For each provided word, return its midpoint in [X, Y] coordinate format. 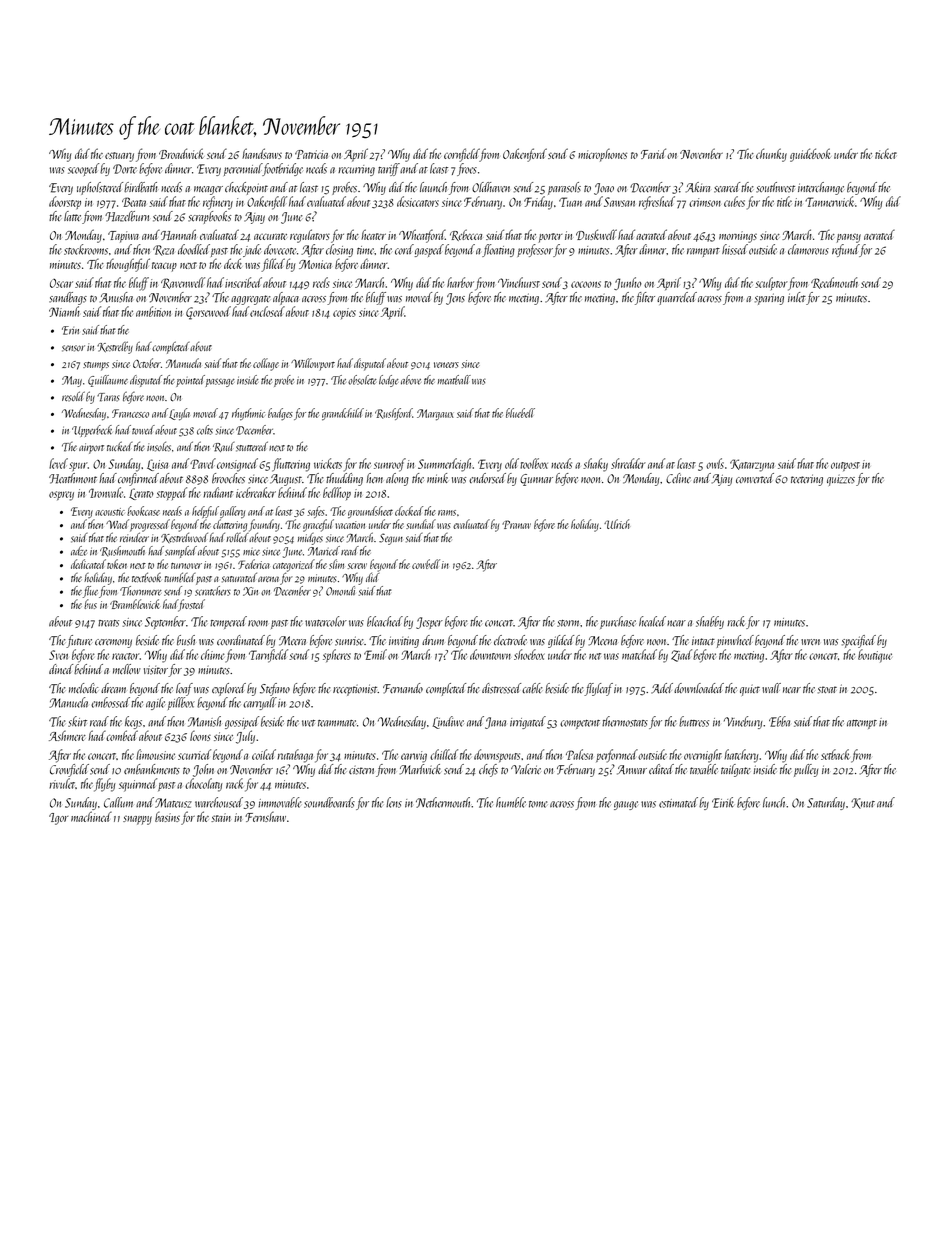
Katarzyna [752, 465]
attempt [862, 724]
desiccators [418, 201]
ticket [886, 154]
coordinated [241, 640]
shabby [710, 622]
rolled [237, 537]
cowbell [426, 564]
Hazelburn [127, 216]
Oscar [61, 283]
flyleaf [598, 689]
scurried [194, 754]
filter [645, 298]
